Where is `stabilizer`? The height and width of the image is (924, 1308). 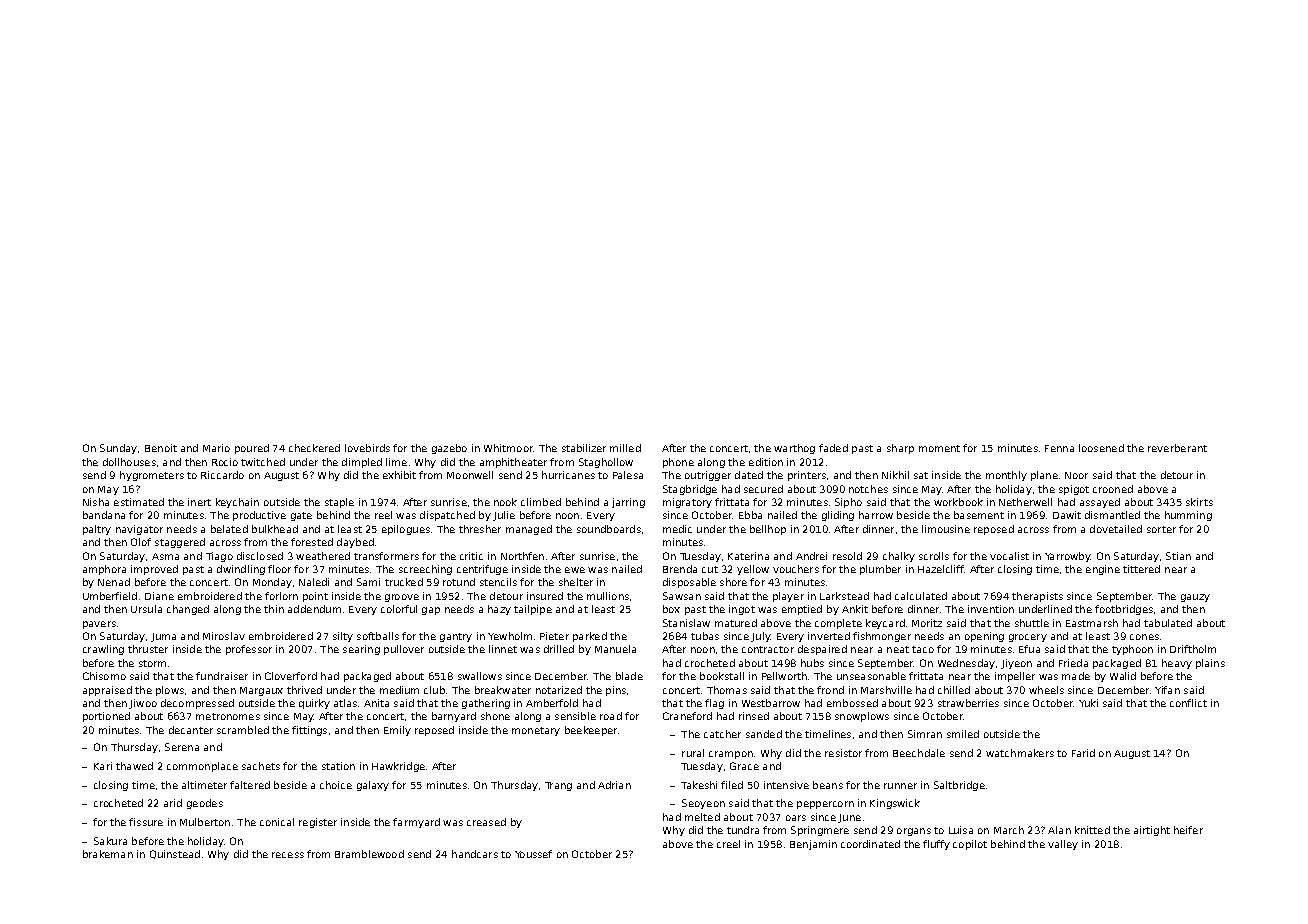
stabilizer is located at coordinates (584, 448).
